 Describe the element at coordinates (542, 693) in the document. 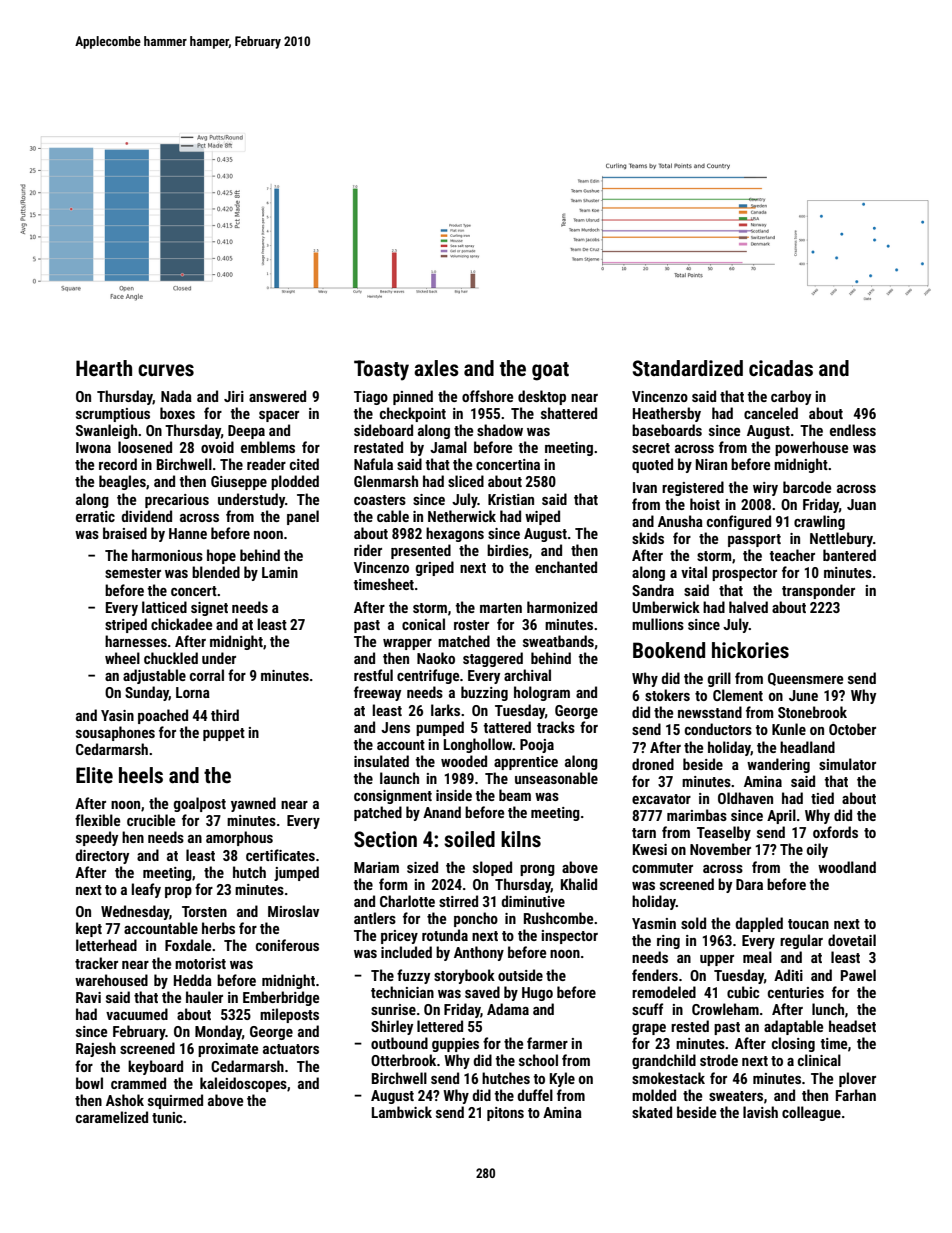

I see `hologram` at that location.
